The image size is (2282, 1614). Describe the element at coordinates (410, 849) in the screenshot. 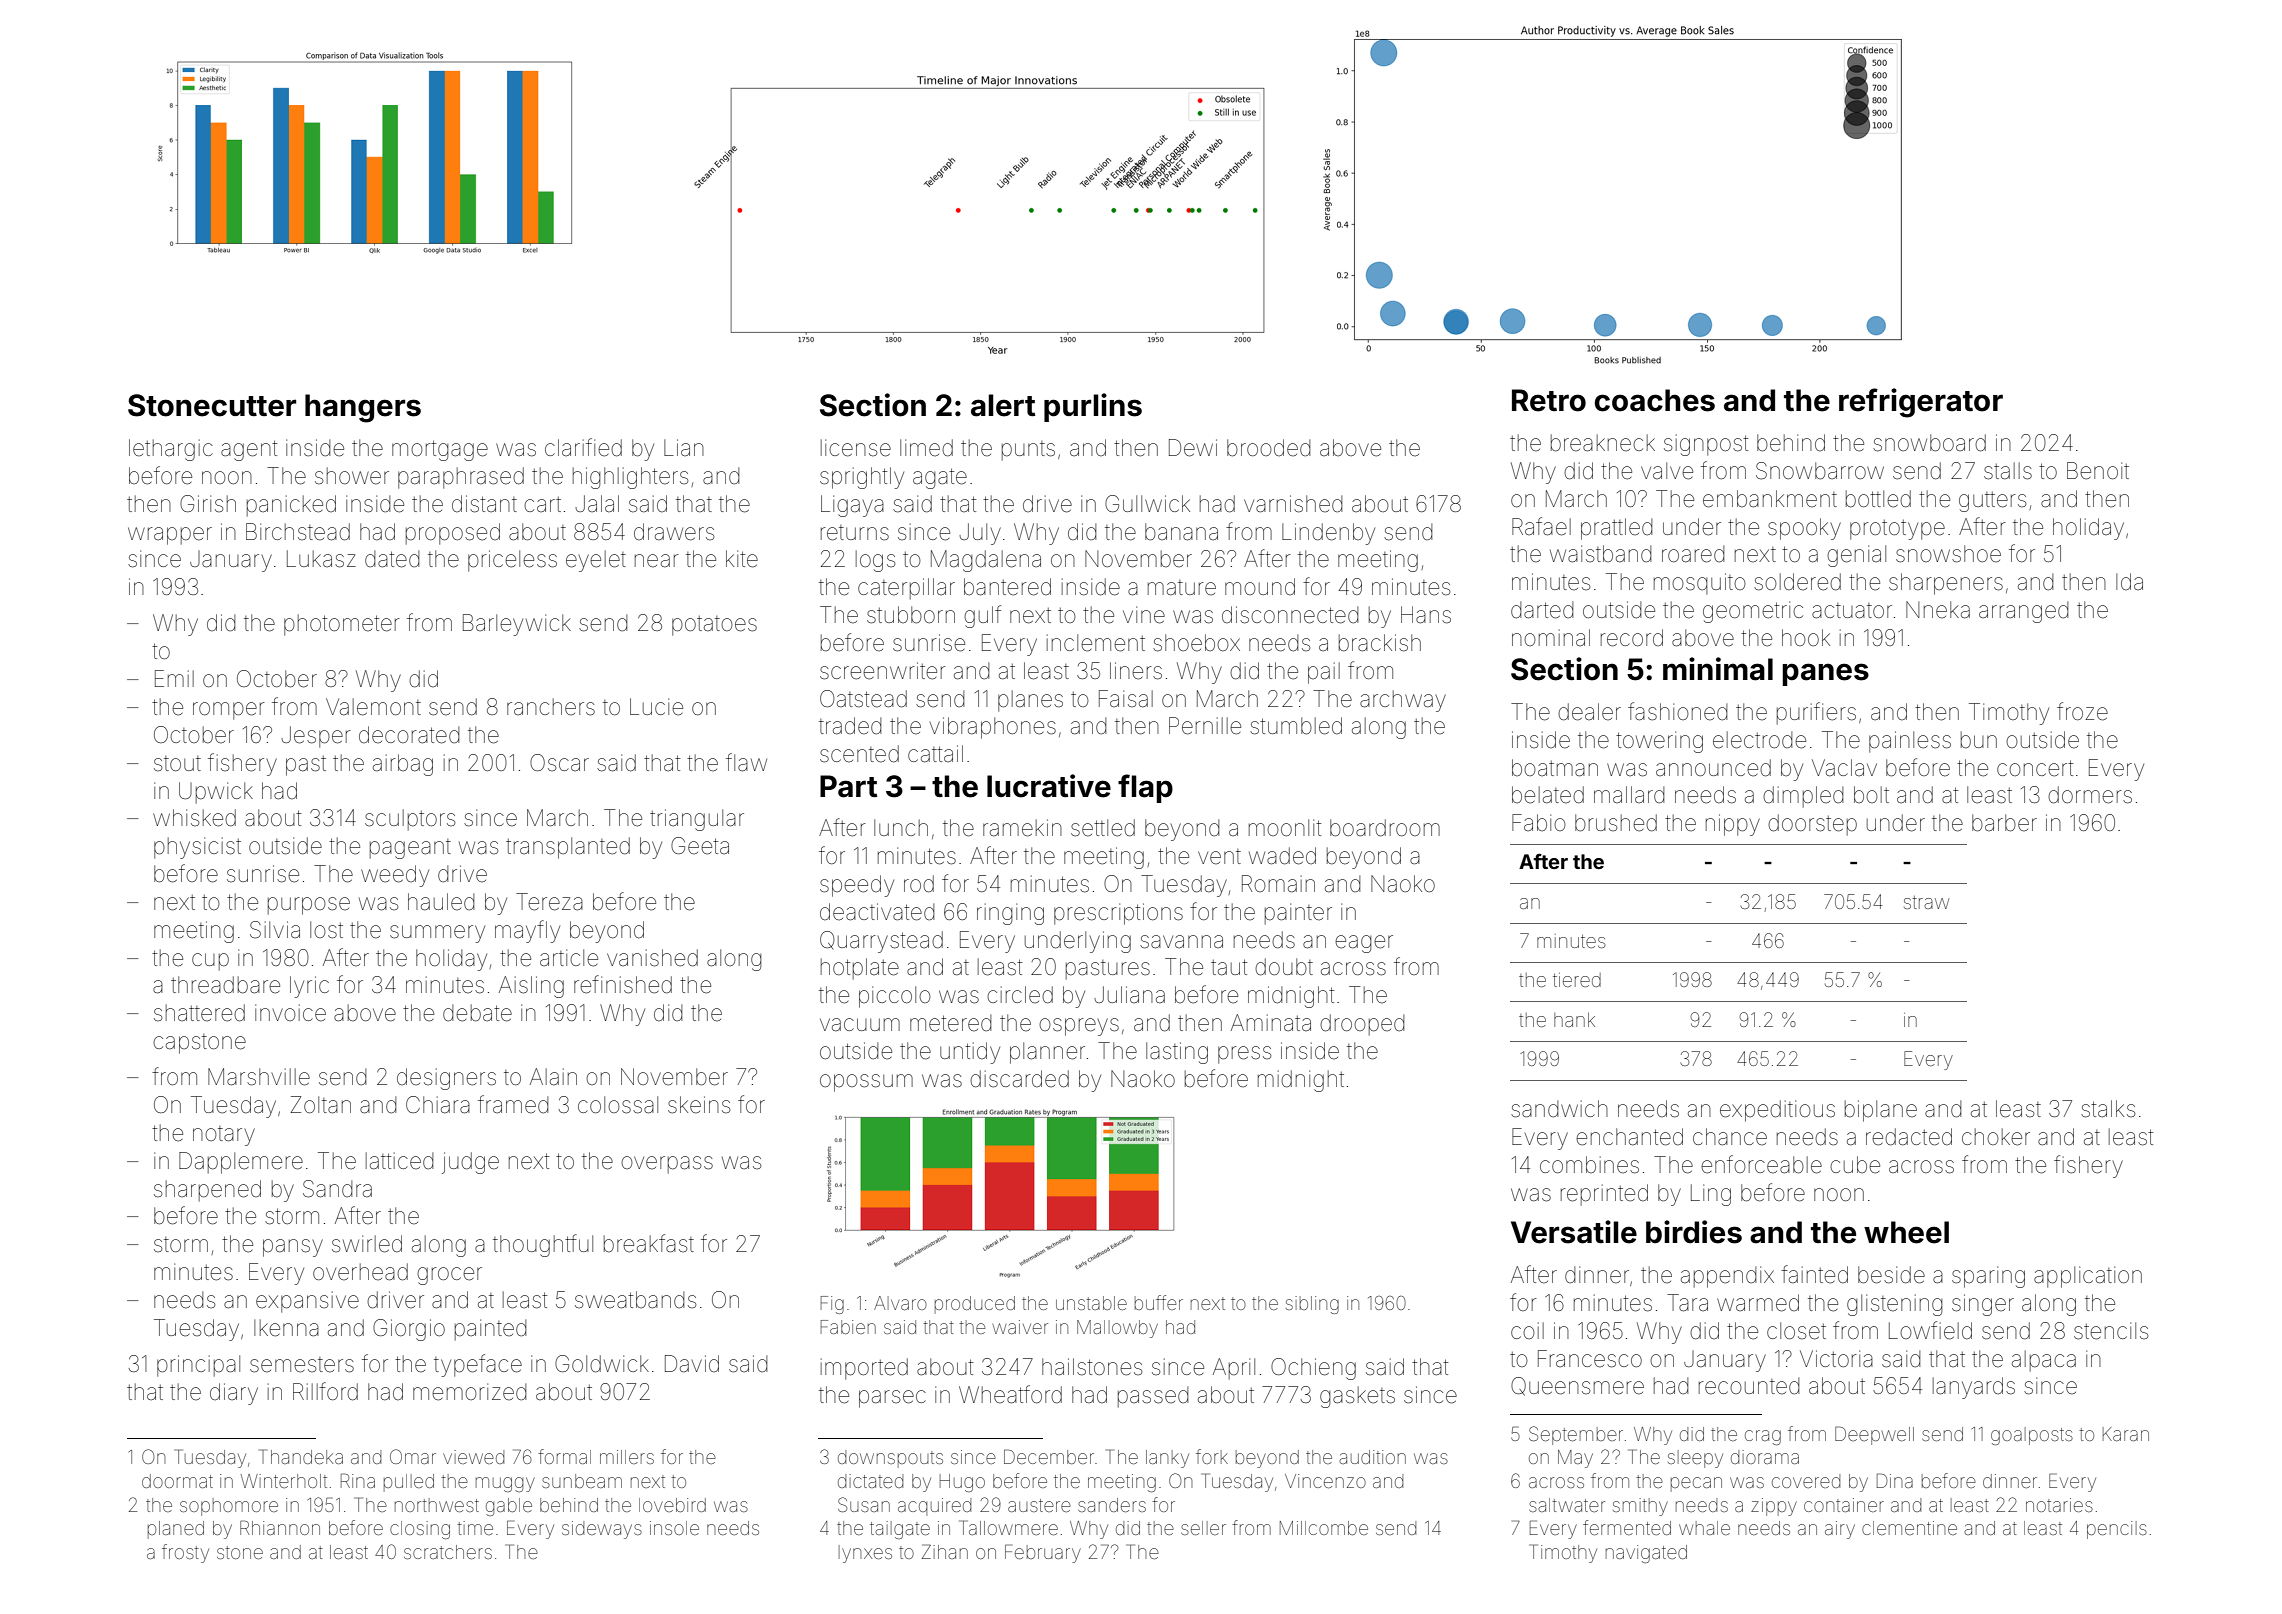

I see `pageant` at that location.
